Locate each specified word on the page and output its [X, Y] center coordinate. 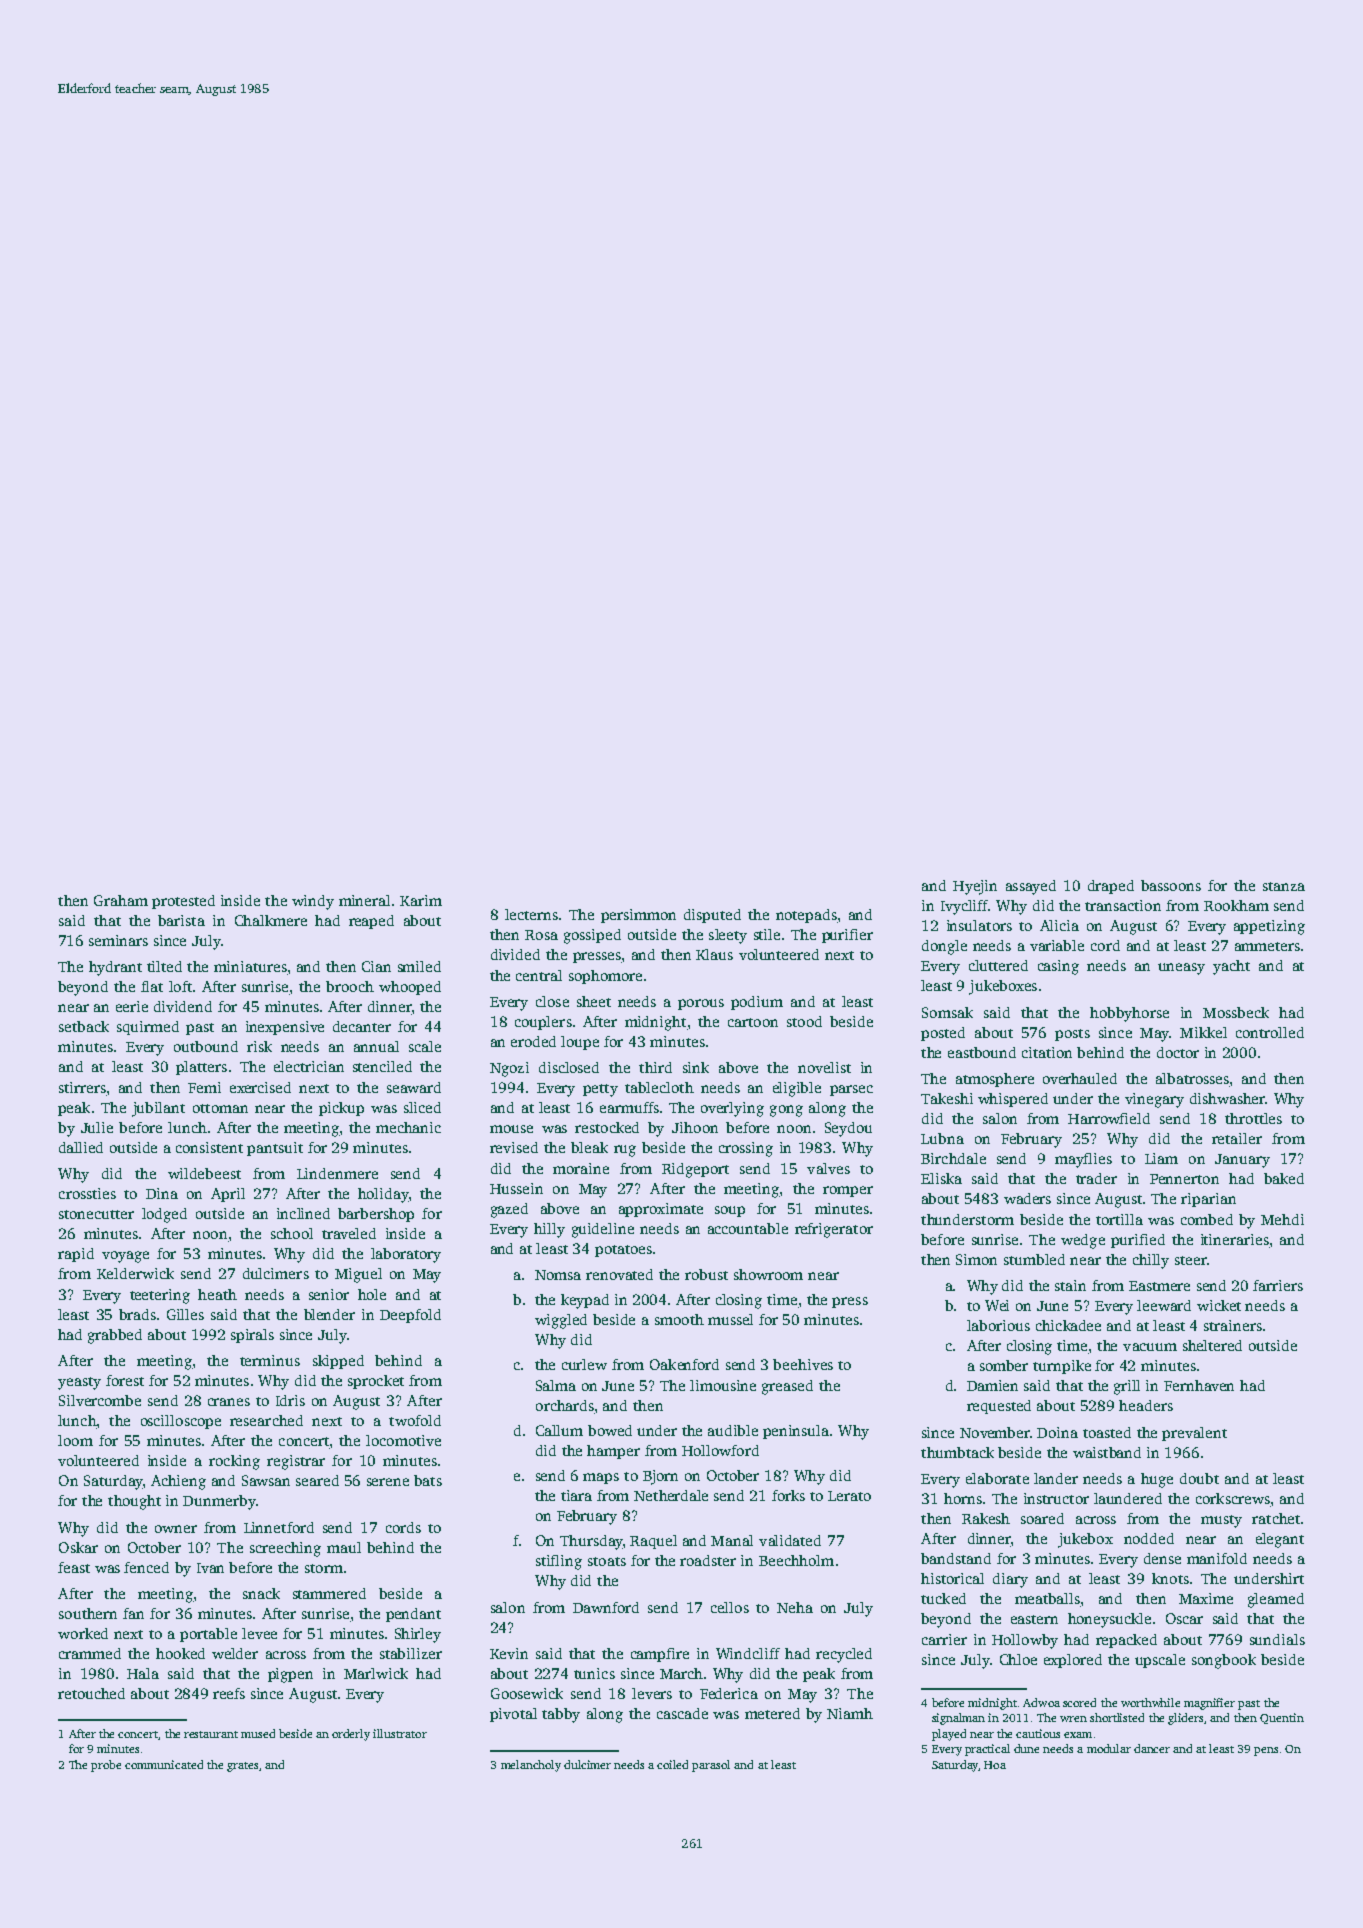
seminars [118, 940]
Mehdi [1282, 1219]
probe [106, 1766]
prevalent [1194, 1434]
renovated [619, 1274]
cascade [682, 1713]
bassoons [1171, 885]
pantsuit [275, 1149]
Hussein [516, 1188]
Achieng [178, 1482]
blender [329, 1314]
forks [788, 1495]
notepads [806, 916]
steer [1191, 1260]
